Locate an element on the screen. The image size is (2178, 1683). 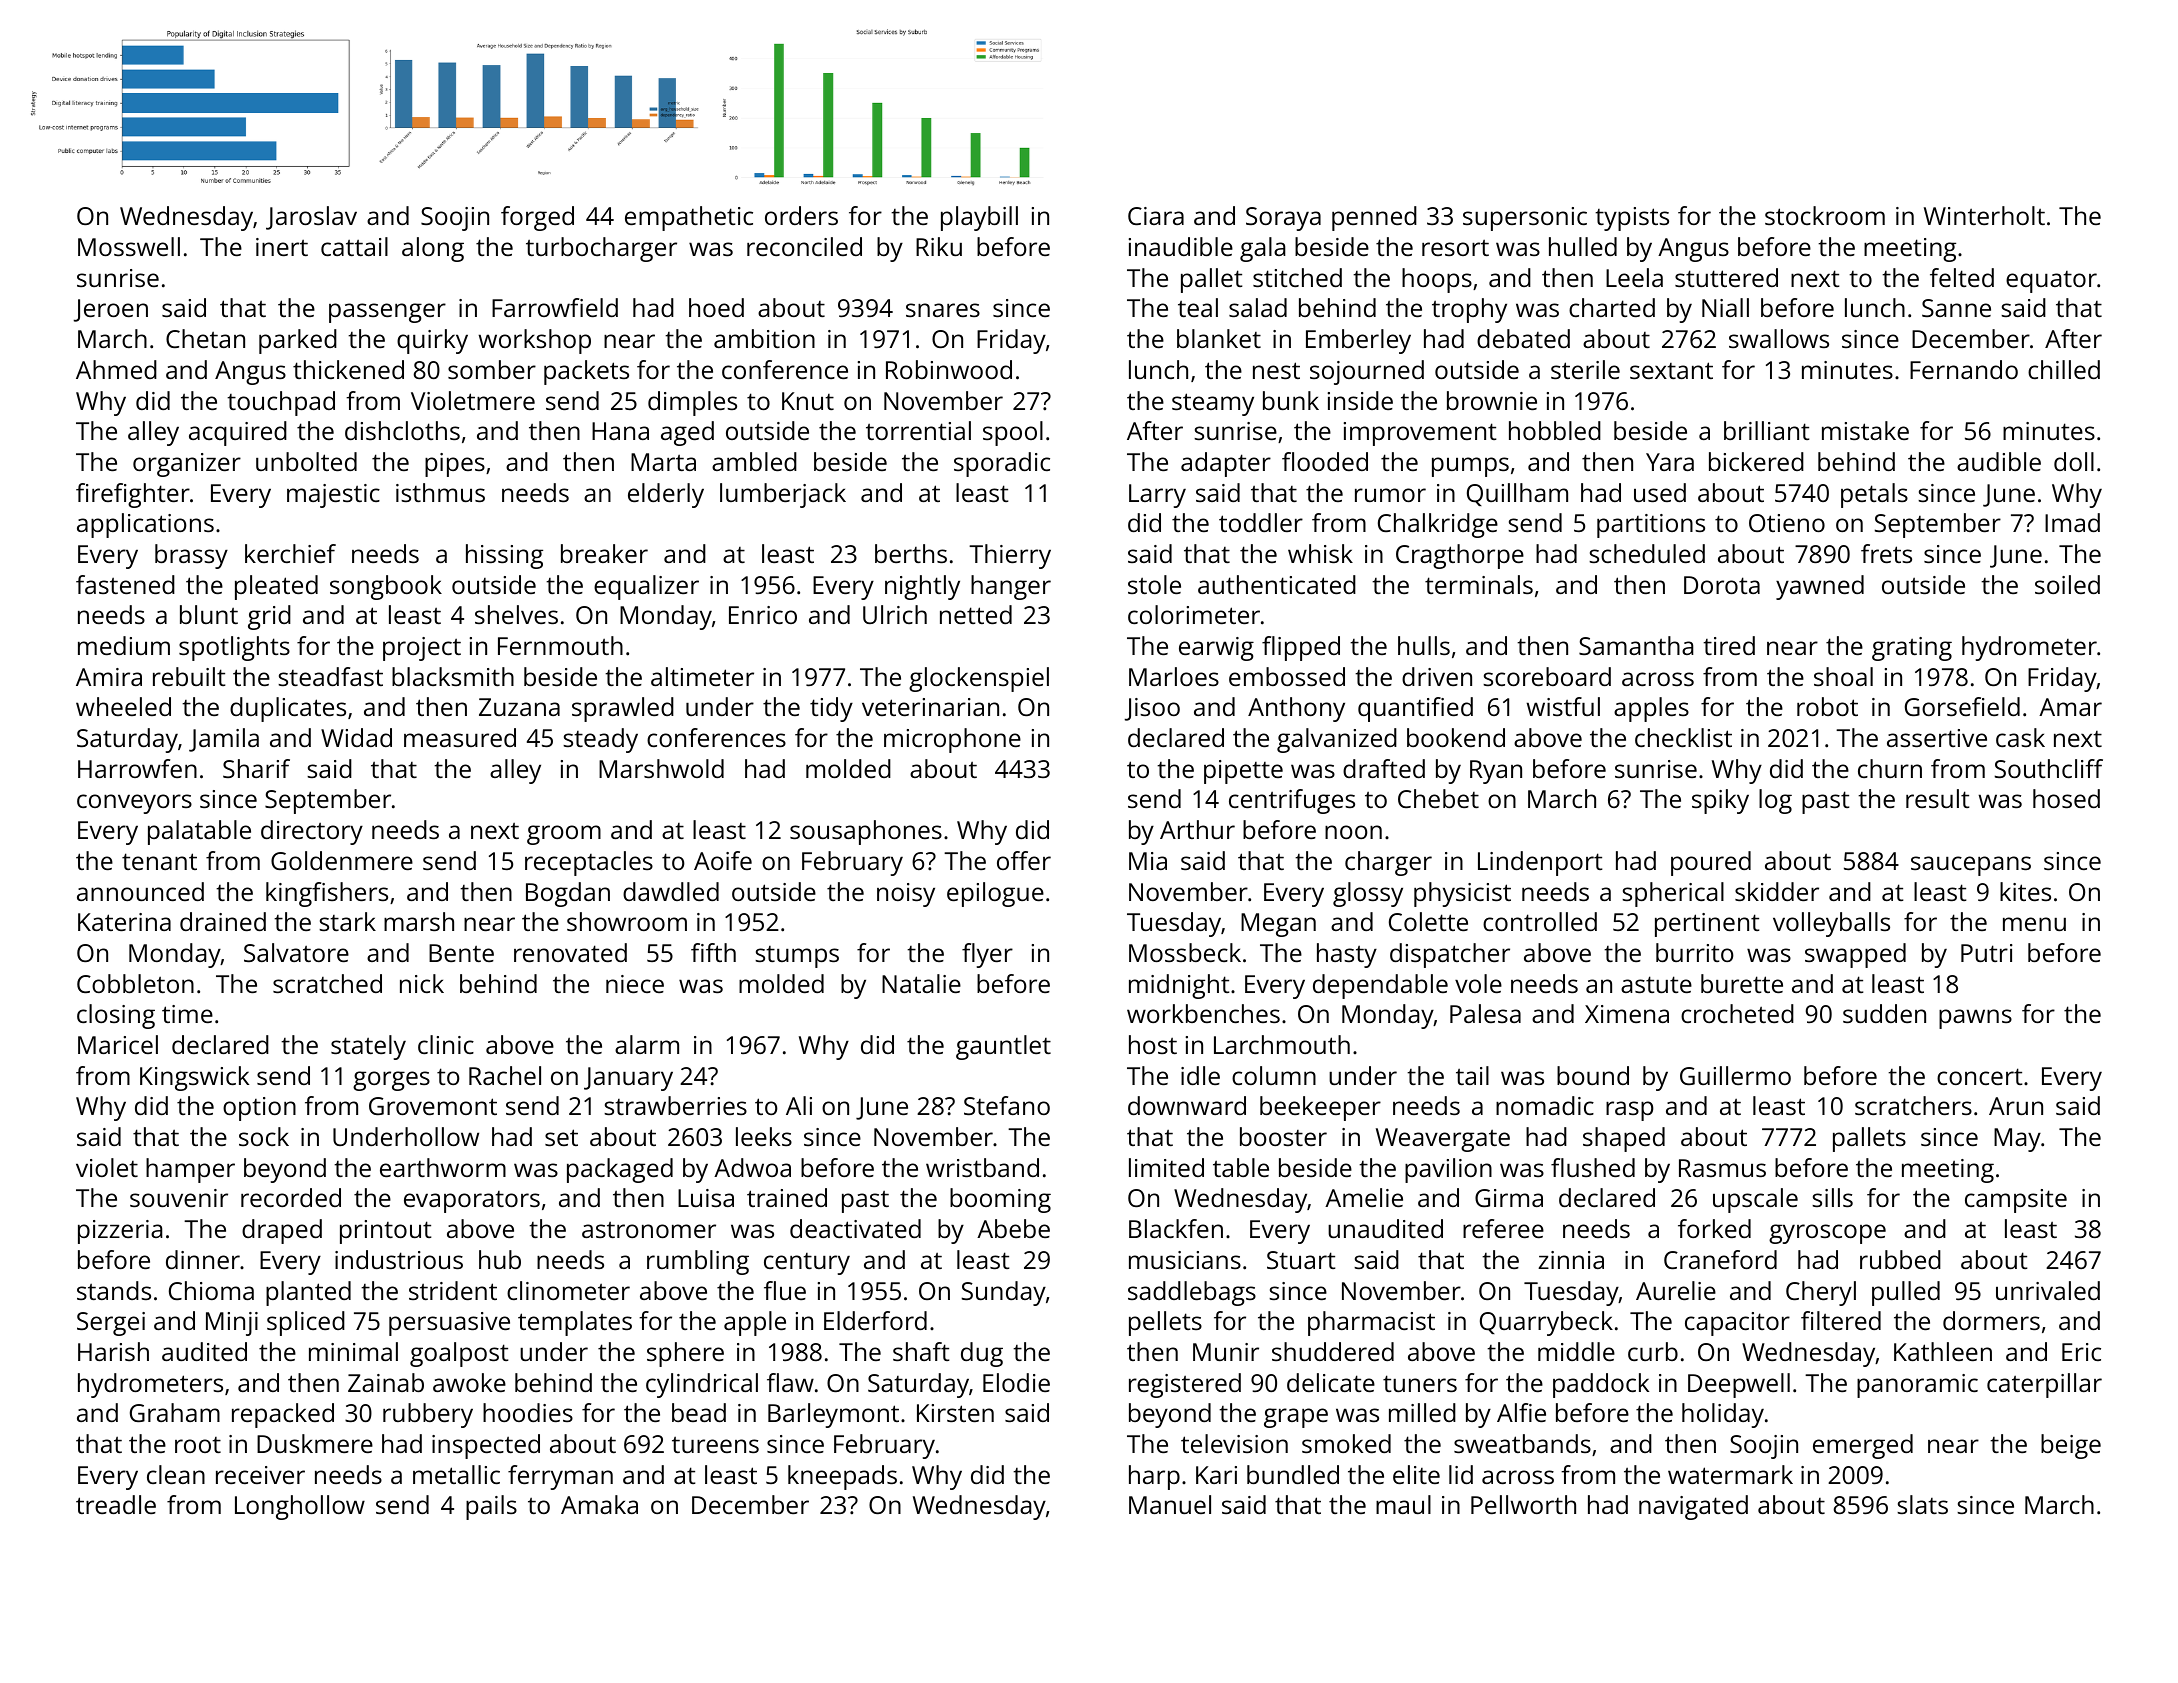
Duskmere is located at coordinates (315, 1443).
